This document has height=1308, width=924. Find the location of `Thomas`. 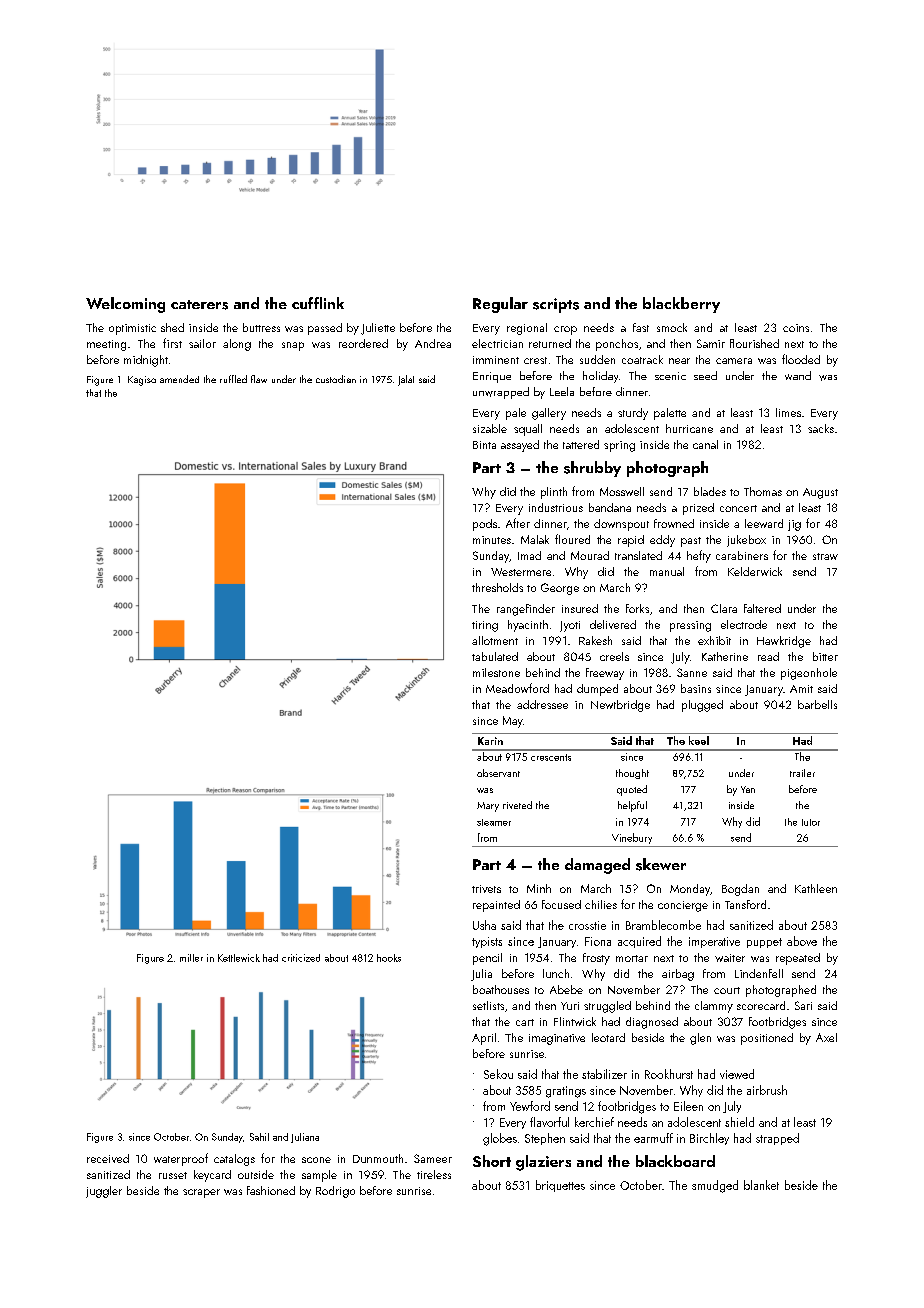

Thomas is located at coordinates (763, 491).
